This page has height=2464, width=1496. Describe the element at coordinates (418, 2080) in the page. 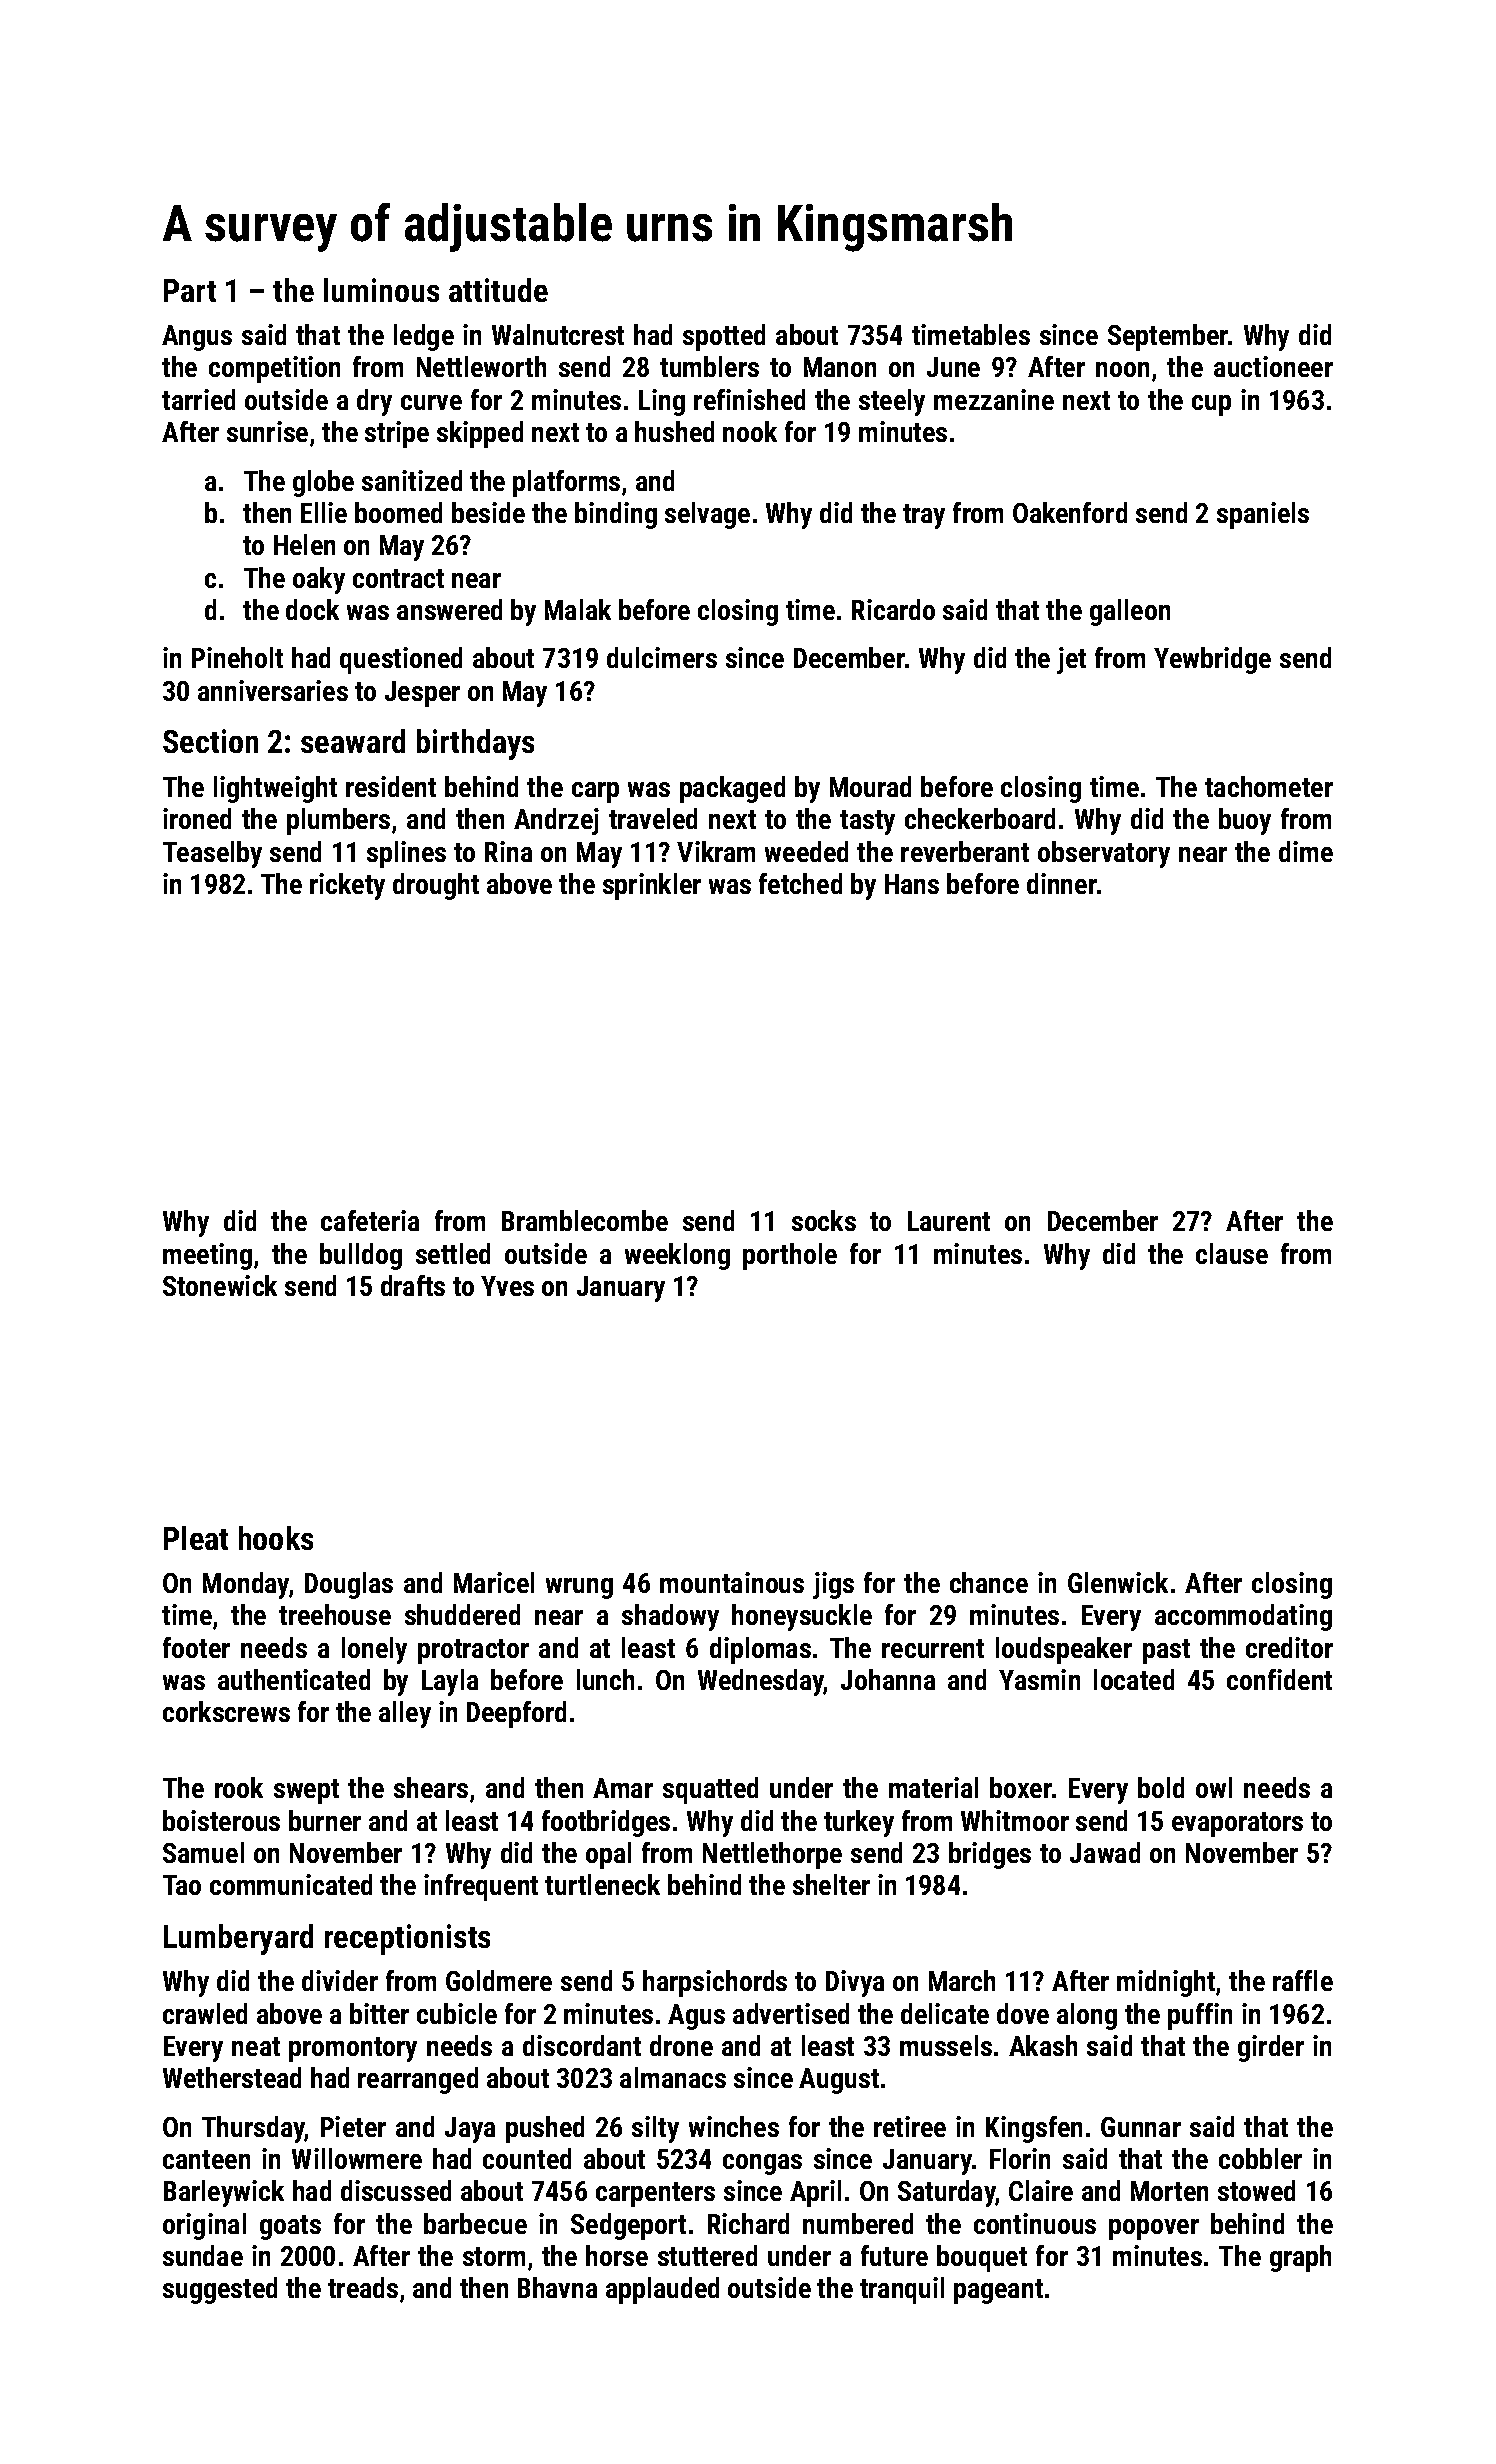

I see `rearranged` at that location.
